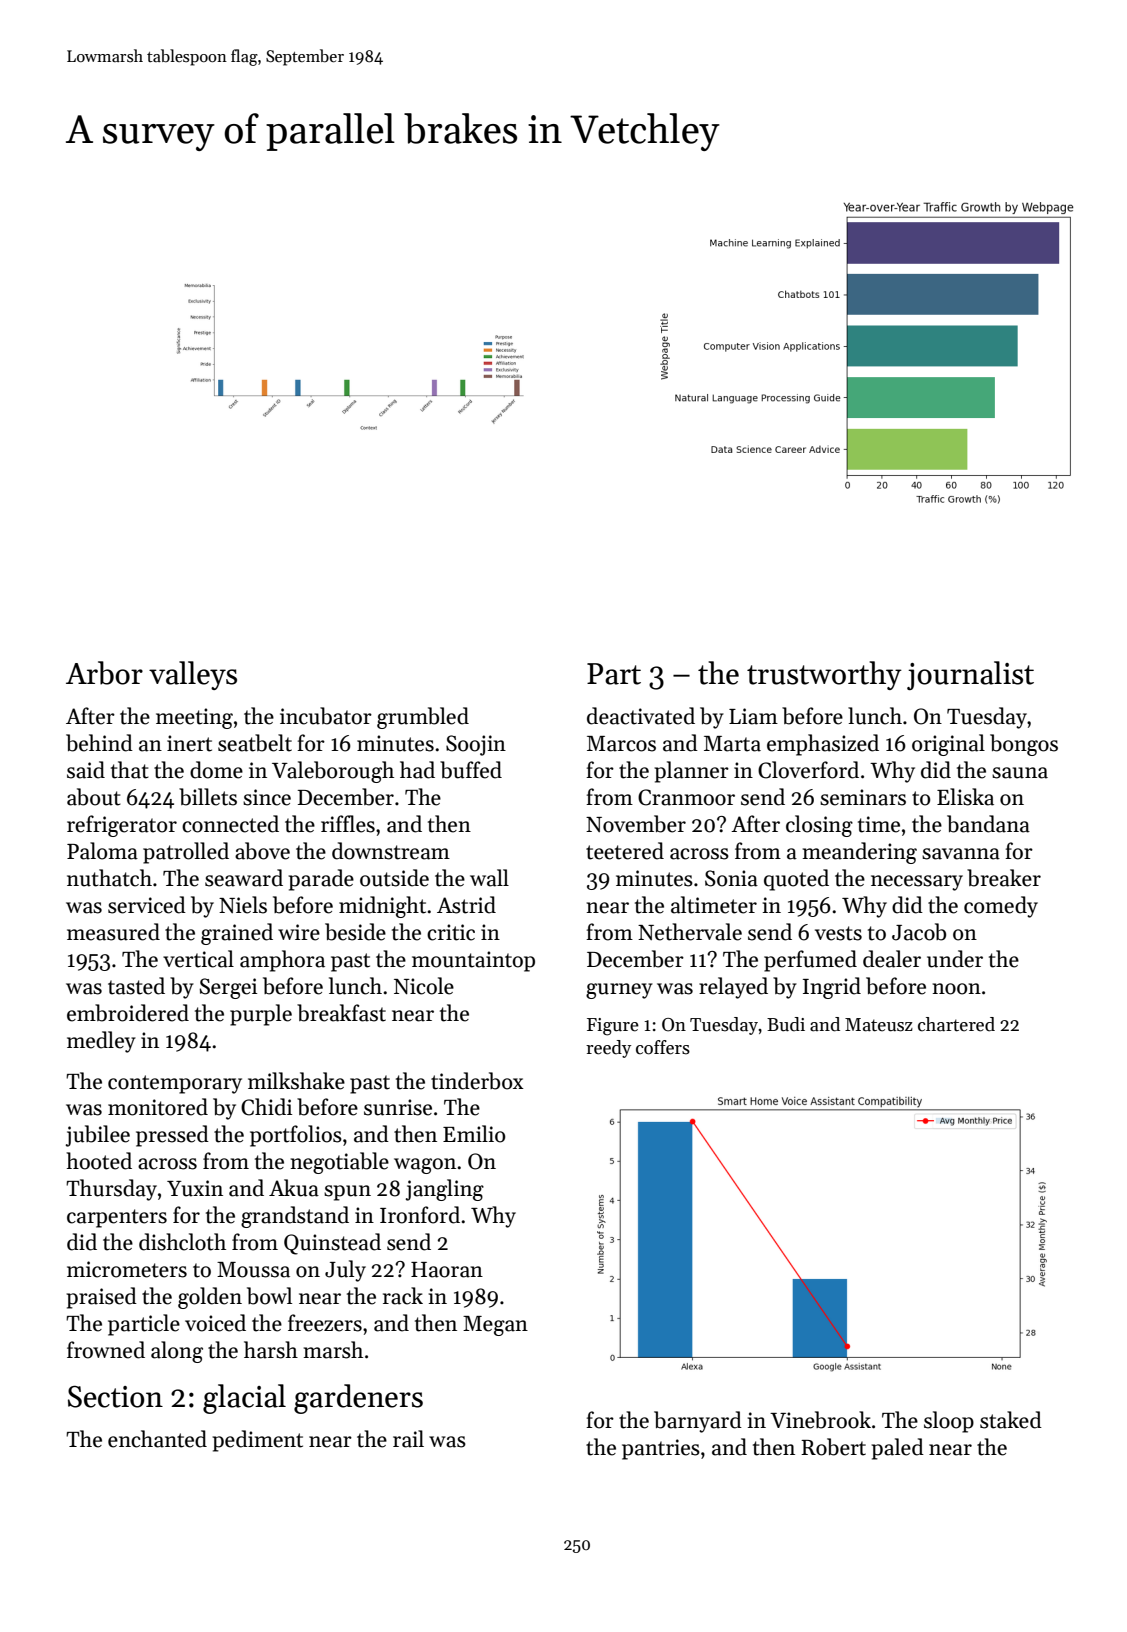 The image size is (1127, 1632). What do you see at coordinates (193, 675) in the screenshot?
I see `valleys` at bounding box center [193, 675].
